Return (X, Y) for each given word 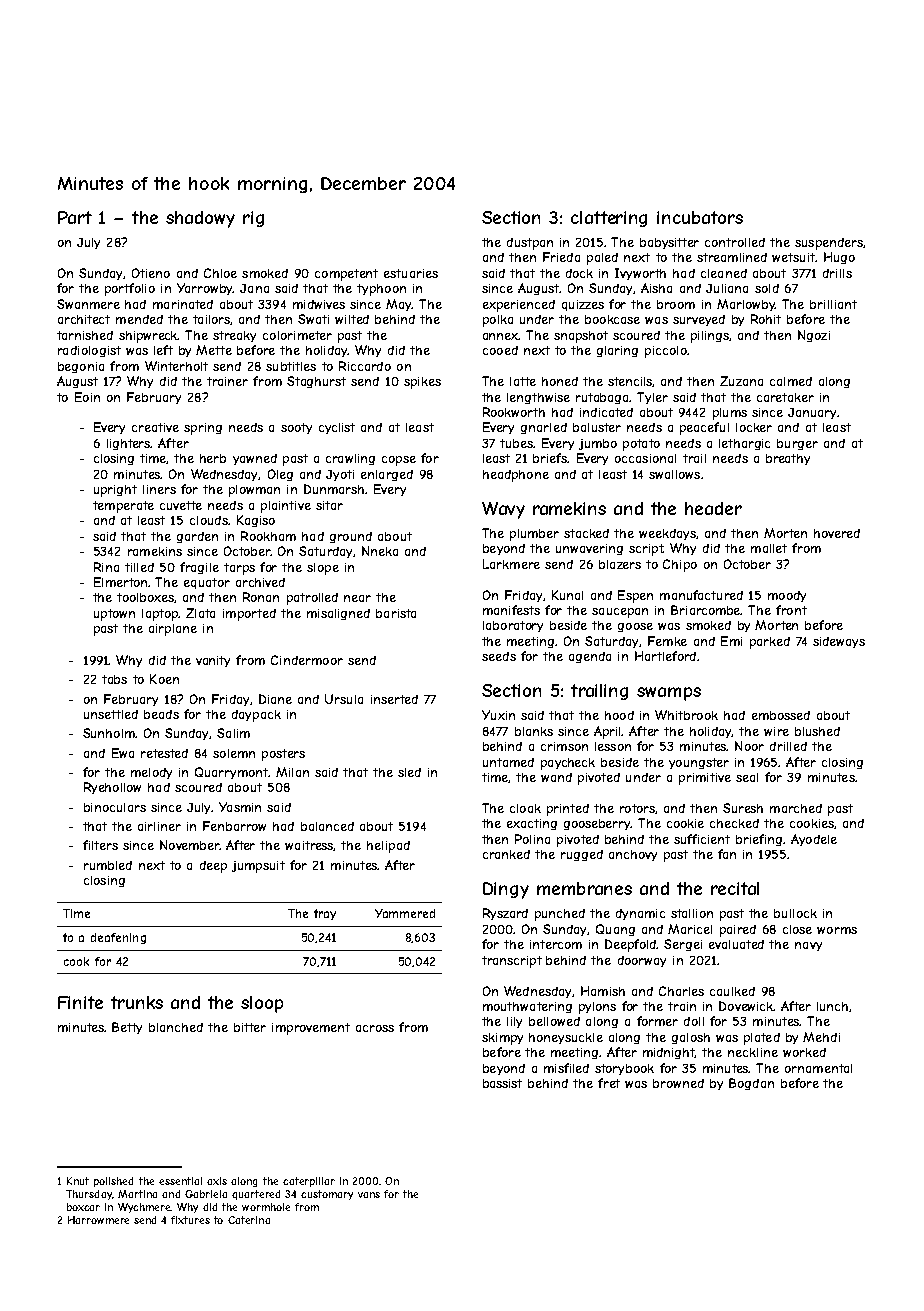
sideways (839, 642)
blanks (534, 731)
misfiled (566, 1068)
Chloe (220, 273)
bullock (795, 913)
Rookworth (514, 412)
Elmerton (120, 582)
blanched (176, 1027)
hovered (837, 533)
